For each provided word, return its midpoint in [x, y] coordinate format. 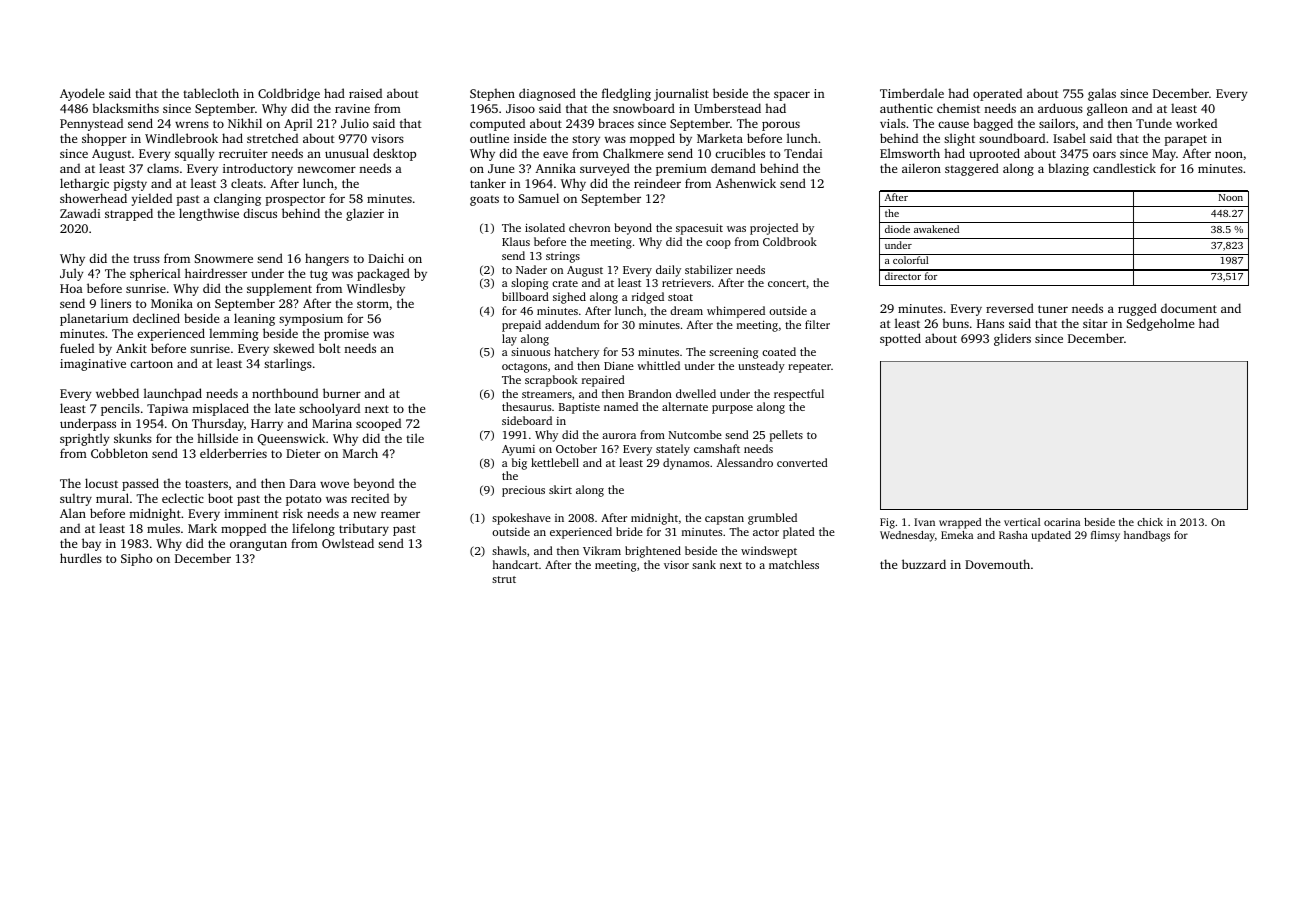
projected [774, 229]
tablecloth [211, 93]
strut [504, 579]
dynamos [686, 464]
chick [1150, 522]
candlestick [1124, 168]
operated [997, 94]
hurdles [81, 558]
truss [146, 259]
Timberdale [912, 93]
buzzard [924, 564]
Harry [267, 425]
